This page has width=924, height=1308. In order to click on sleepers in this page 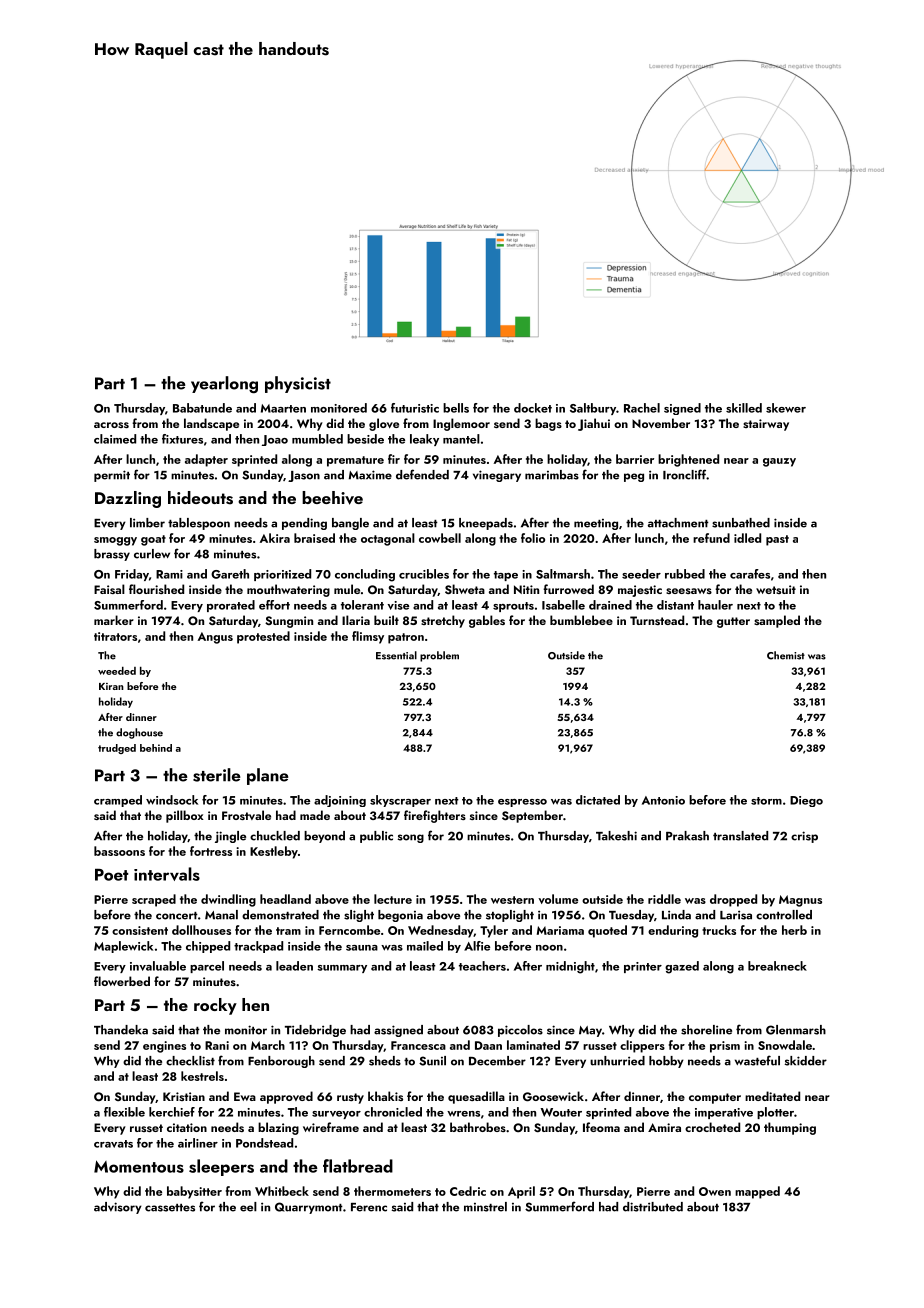, I will do `click(221, 1167)`.
